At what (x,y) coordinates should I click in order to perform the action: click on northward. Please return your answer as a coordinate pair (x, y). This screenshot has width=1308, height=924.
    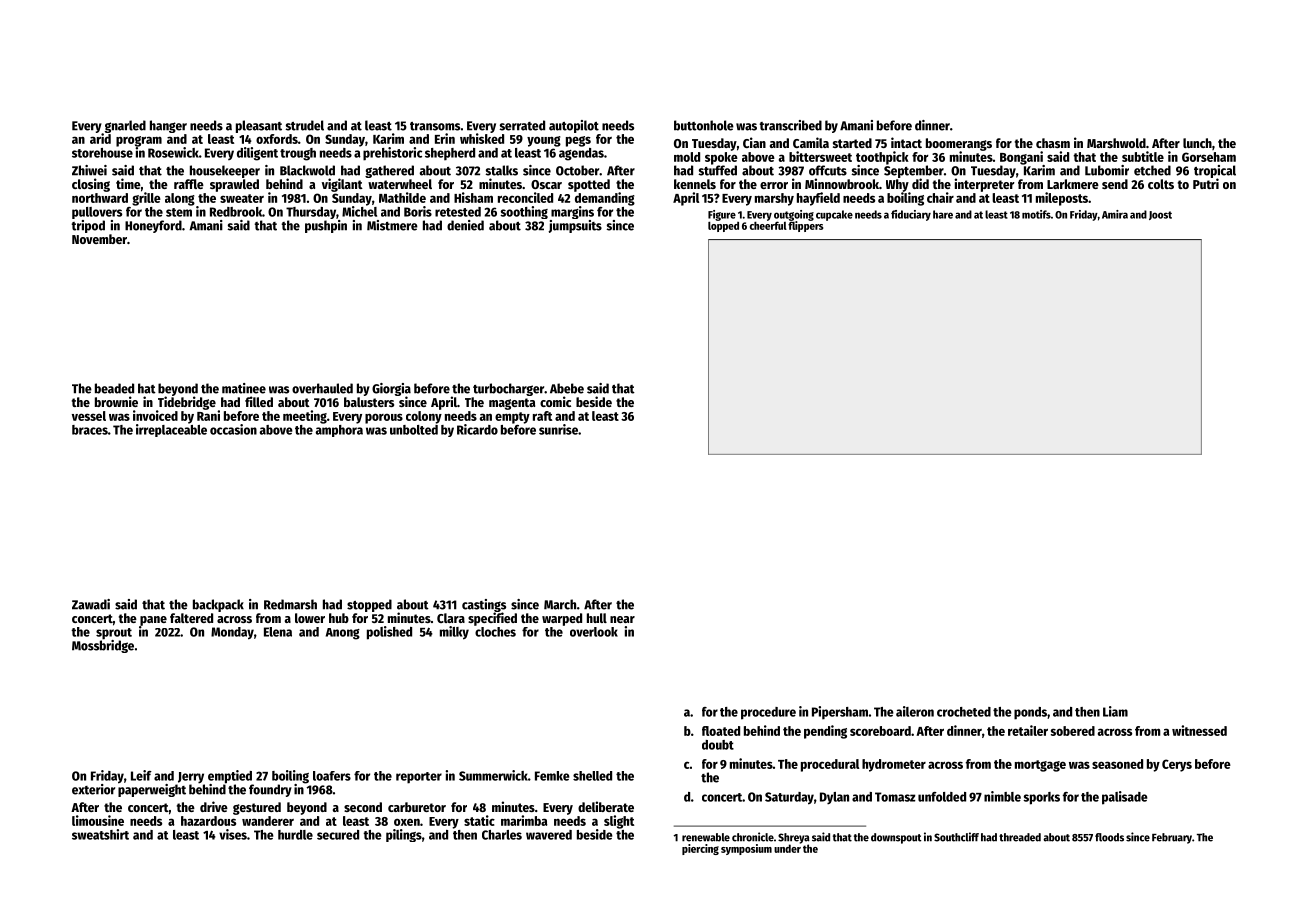
    Looking at the image, I should click on (100, 198).
